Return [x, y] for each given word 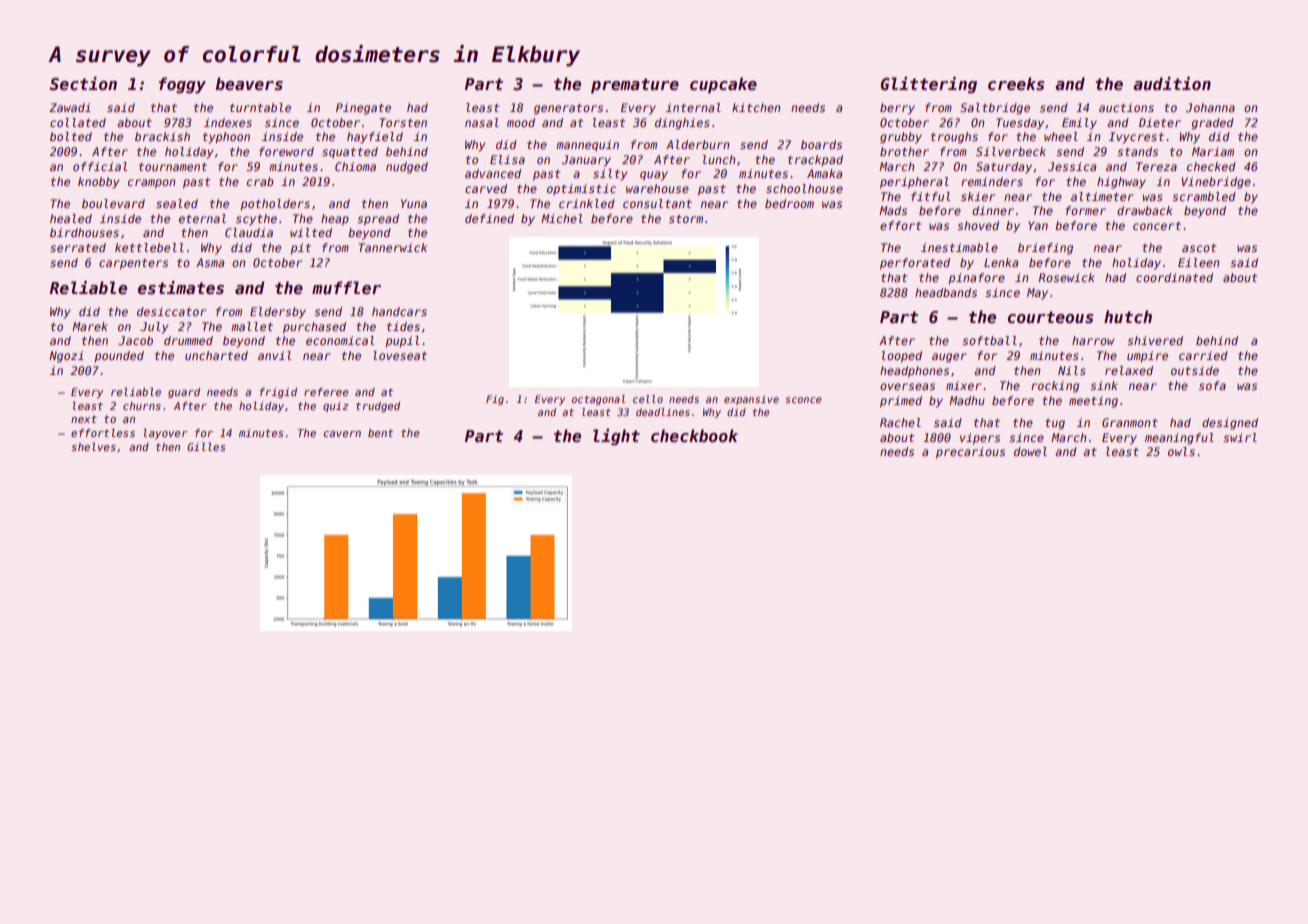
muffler [346, 287]
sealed [177, 203]
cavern [342, 434]
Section [83, 84]
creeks [1016, 84]
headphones [914, 372]
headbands [946, 292]
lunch [719, 159]
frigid [278, 393]
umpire [1147, 357]
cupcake [723, 85]
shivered [1155, 340]
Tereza [1156, 166]
